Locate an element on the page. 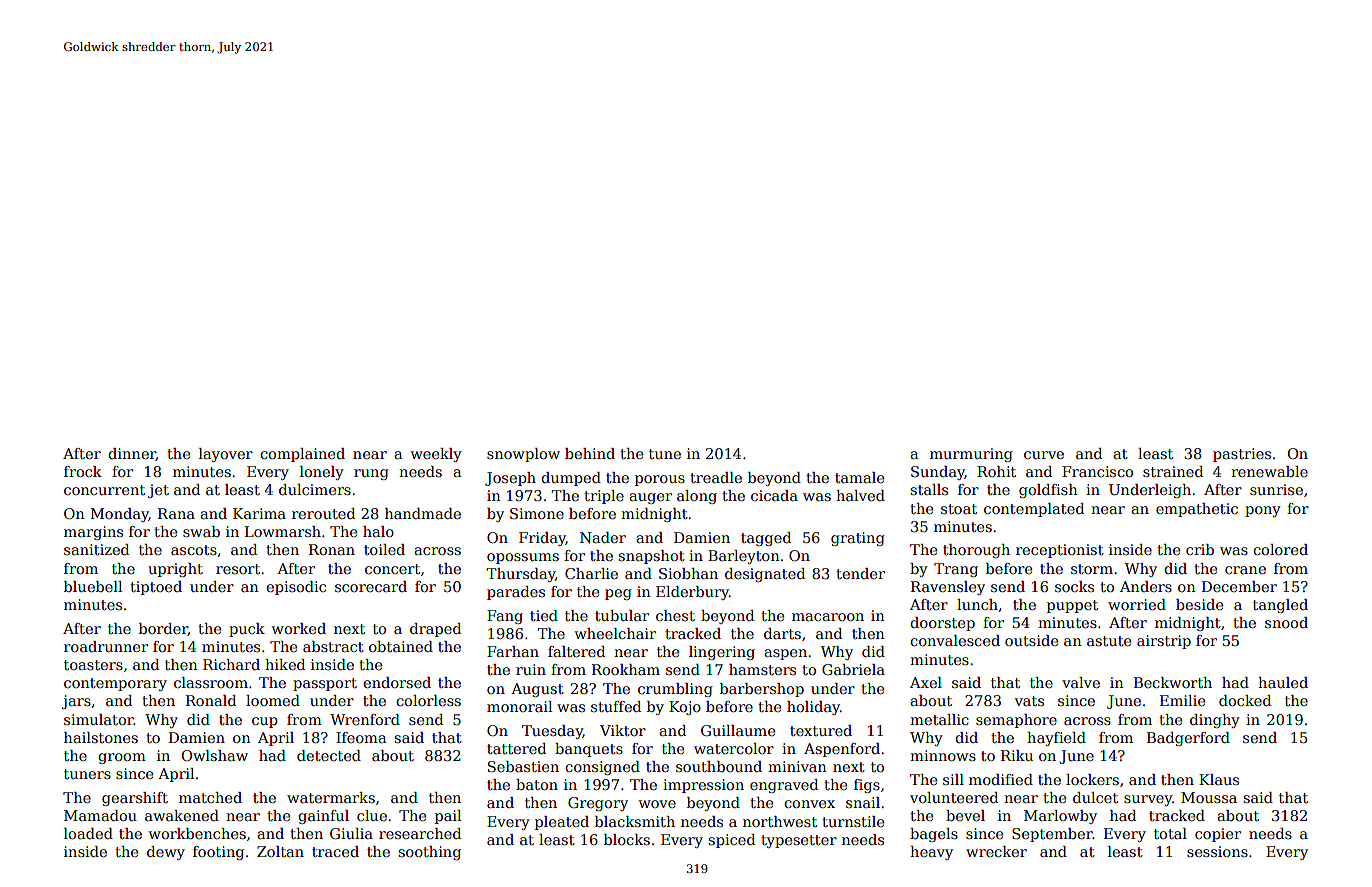 The image size is (1372, 887). workbenches is located at coordinates (197, 833).
